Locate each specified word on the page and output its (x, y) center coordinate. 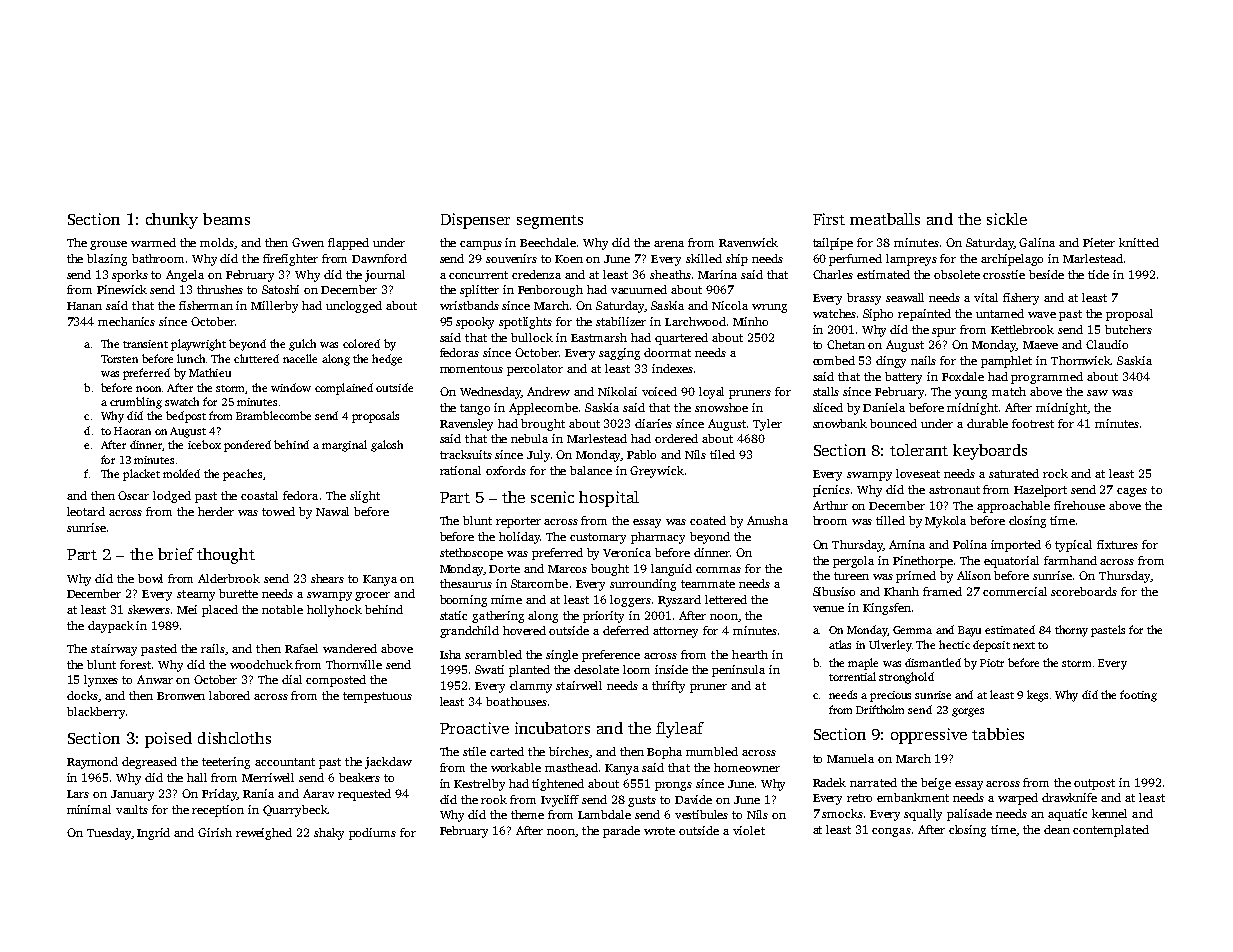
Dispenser (475, 221)
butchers (1128, 329)
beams (226, 219)
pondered (247, 446)
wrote (659, 831)
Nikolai (617, 391)
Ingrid (153, 834)
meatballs (885, 219)
